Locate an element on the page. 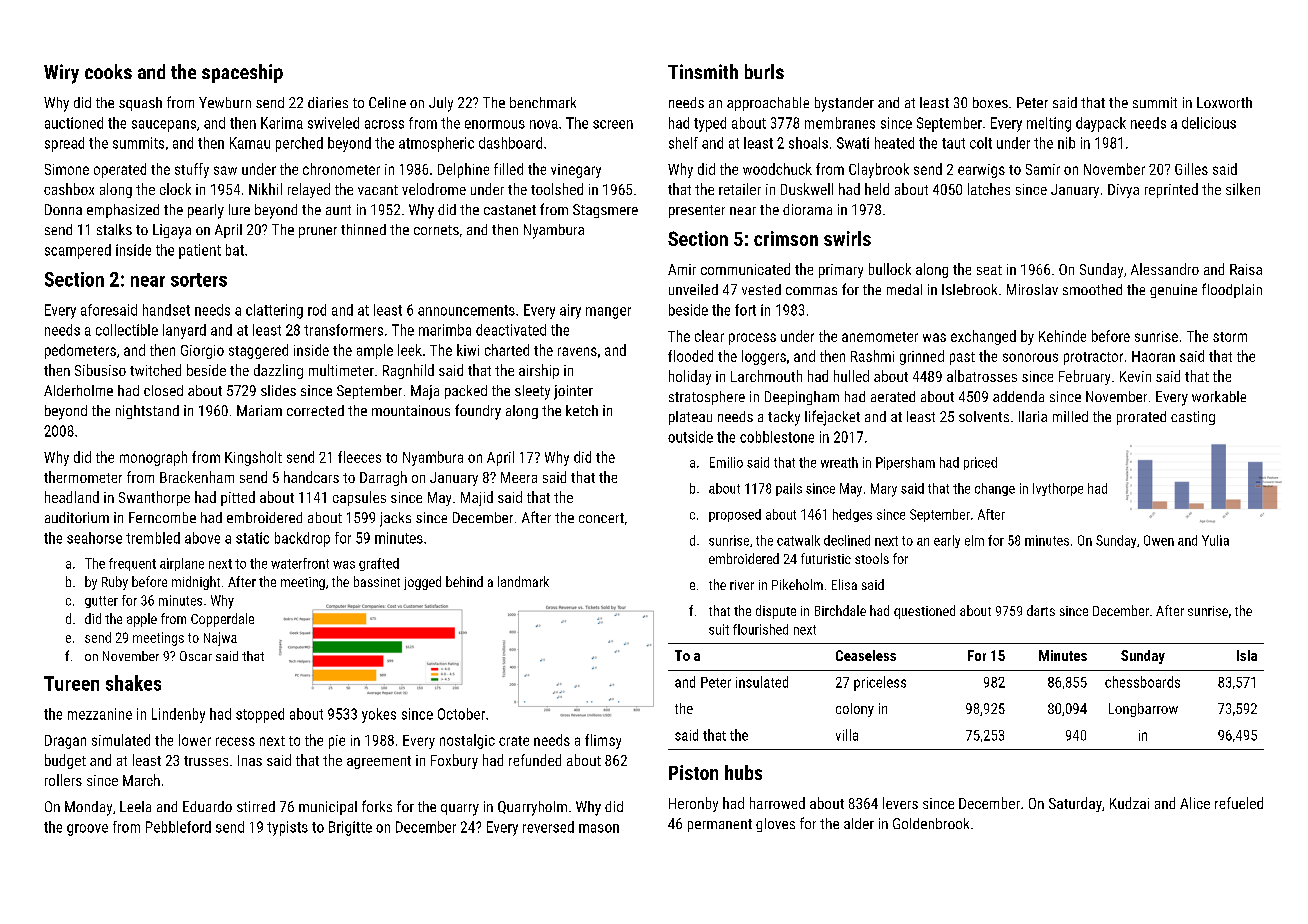  Ceaseless is located at coordinates (866, 655).
